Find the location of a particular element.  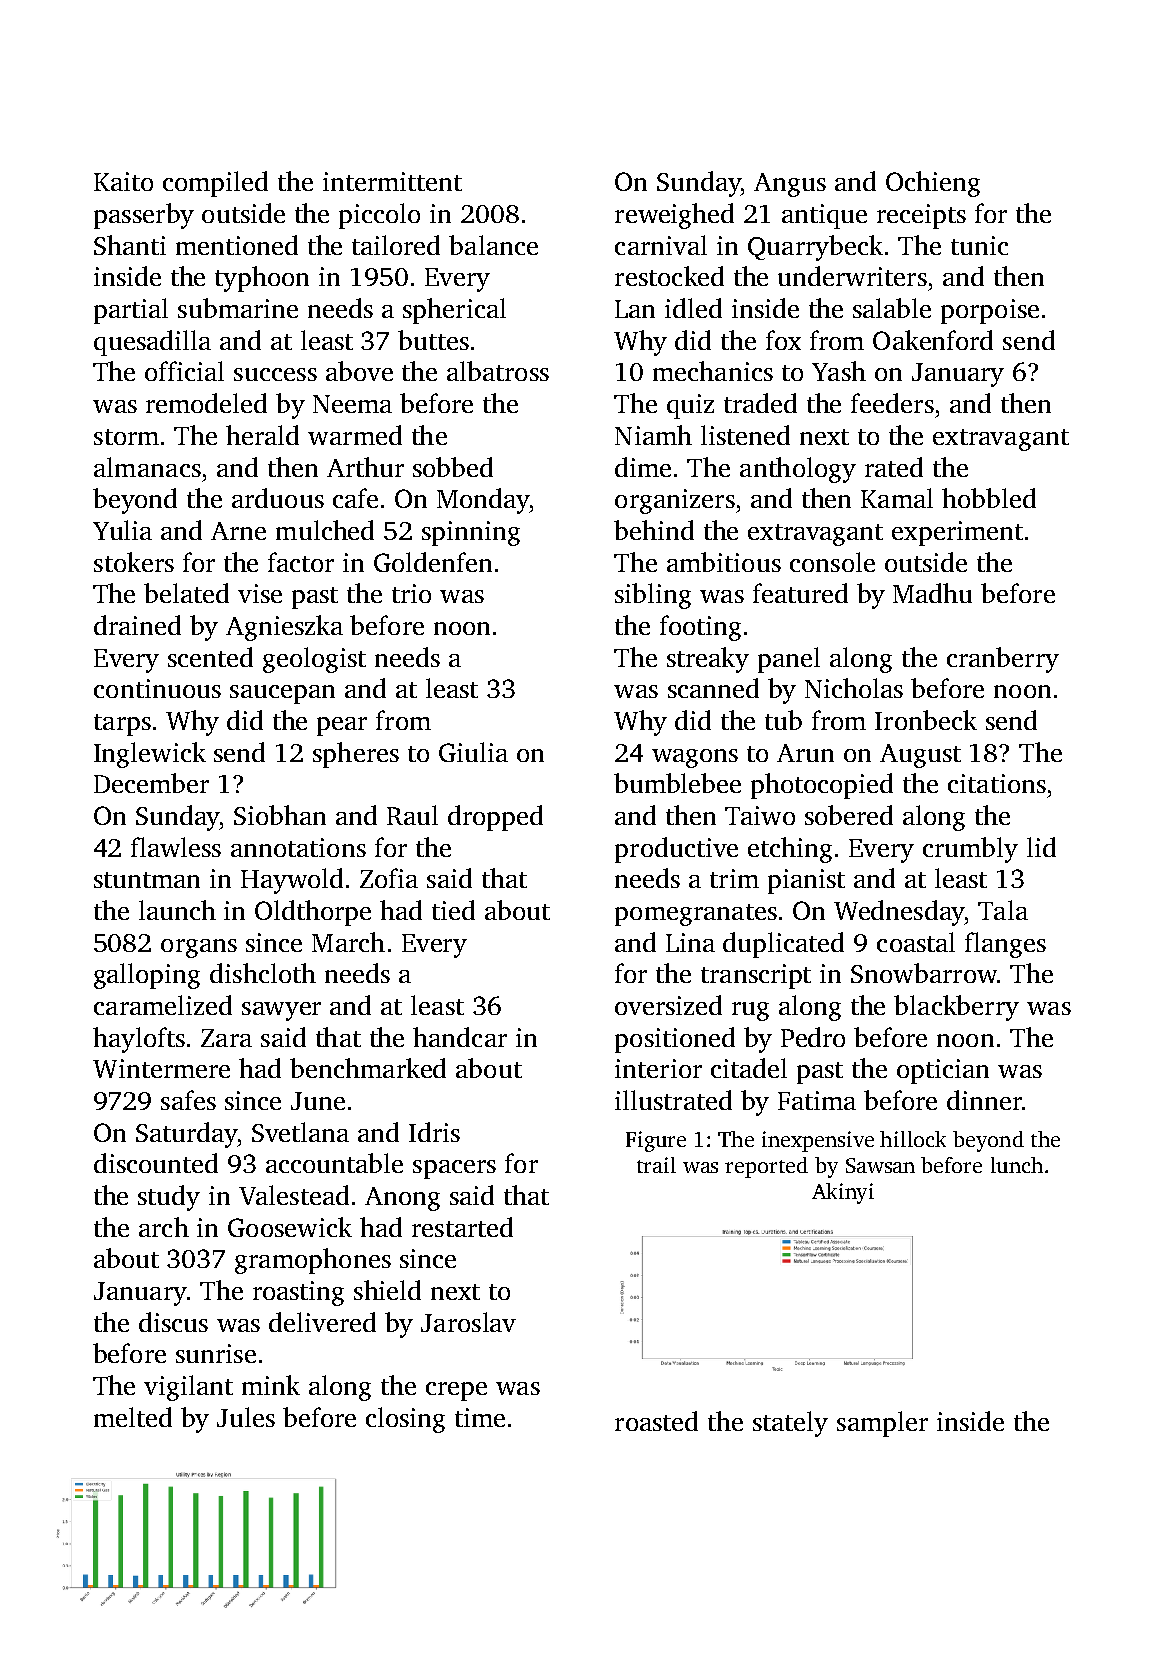

saucepan is located at coordinates (282, 694).
